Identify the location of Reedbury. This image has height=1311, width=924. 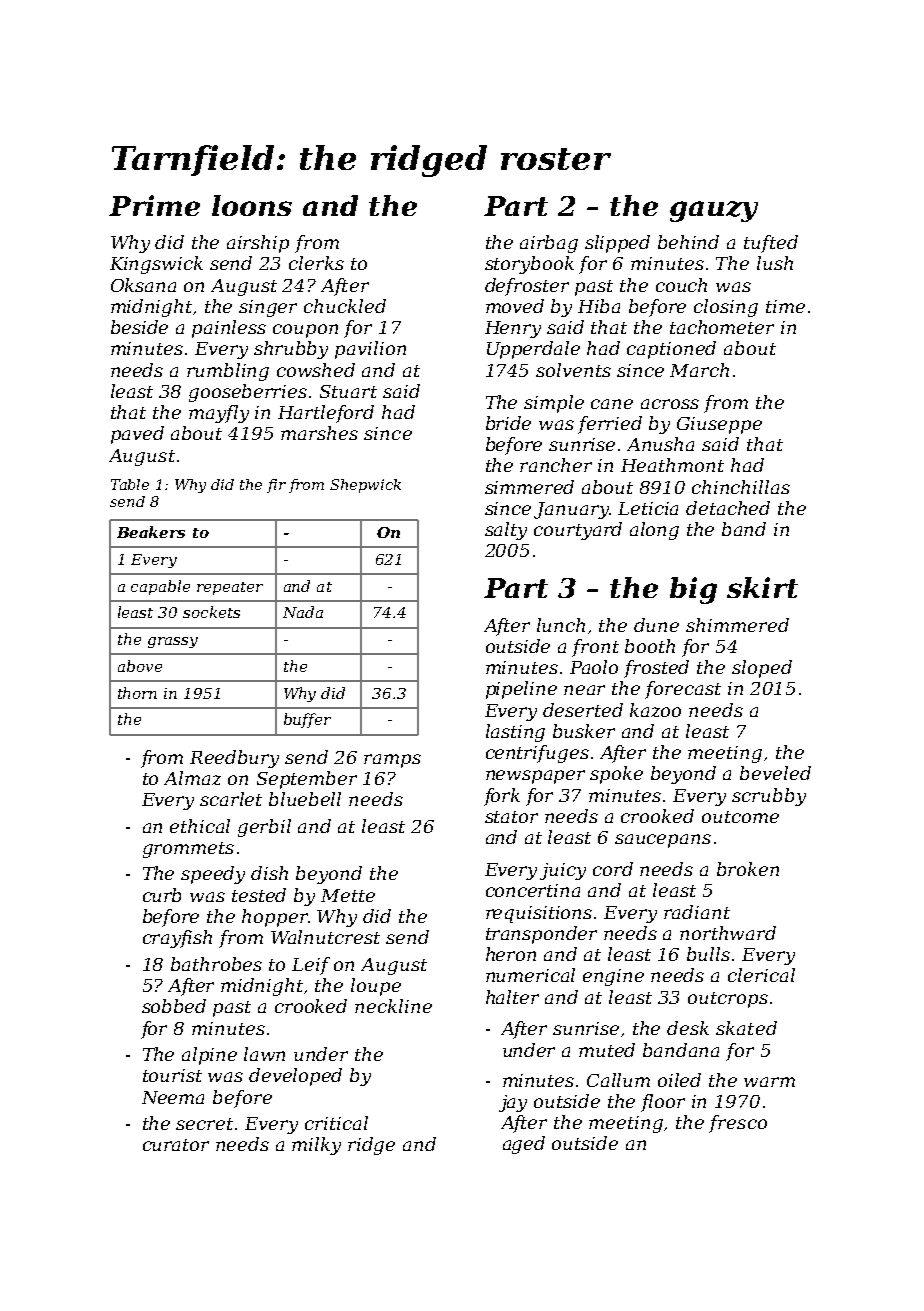
(234, 759).
